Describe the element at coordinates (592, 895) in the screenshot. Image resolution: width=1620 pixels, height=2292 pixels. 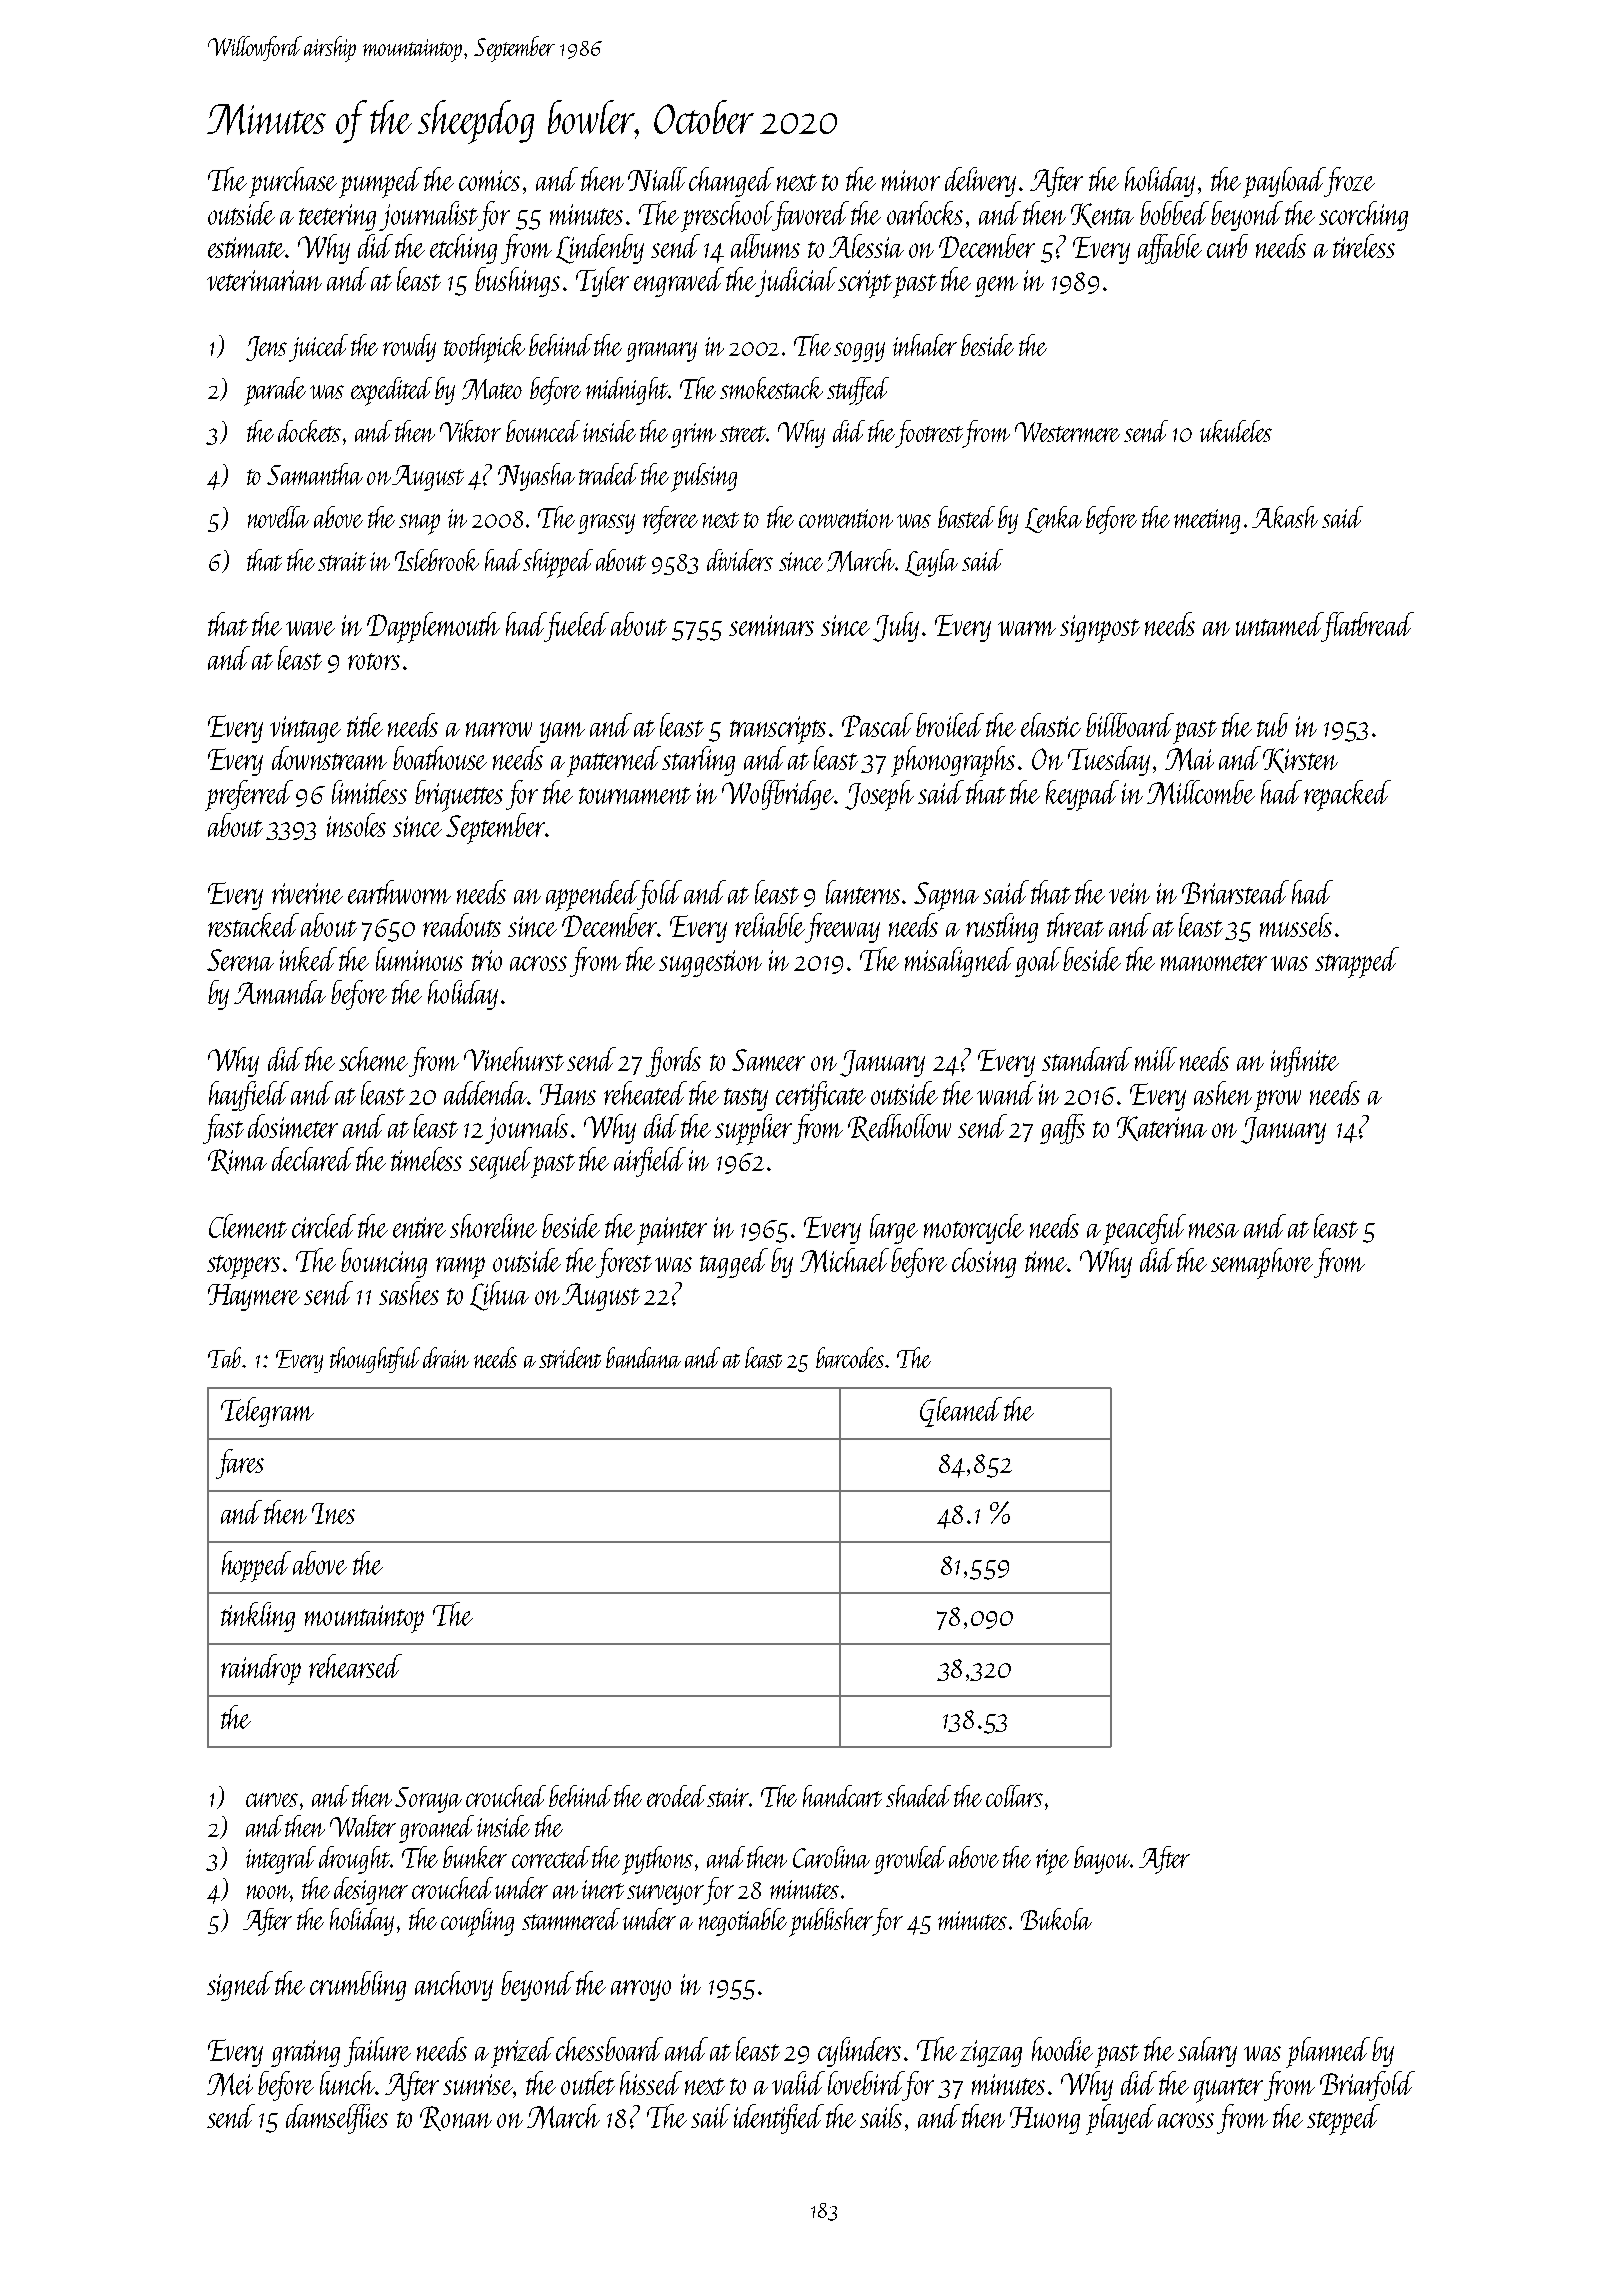
I see `appended` at that location.
